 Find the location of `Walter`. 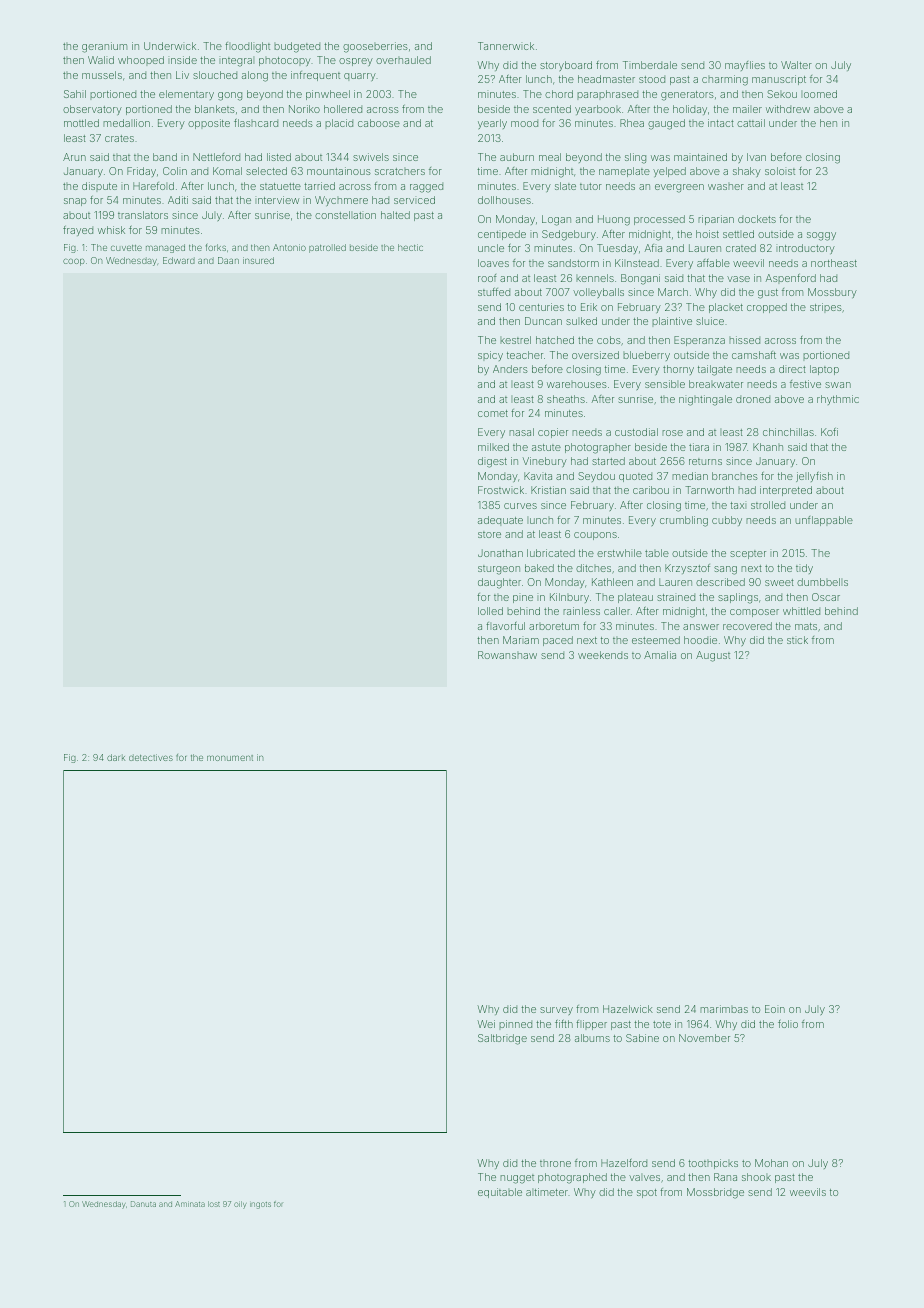

Walter is located at coordinates (796, 65).
